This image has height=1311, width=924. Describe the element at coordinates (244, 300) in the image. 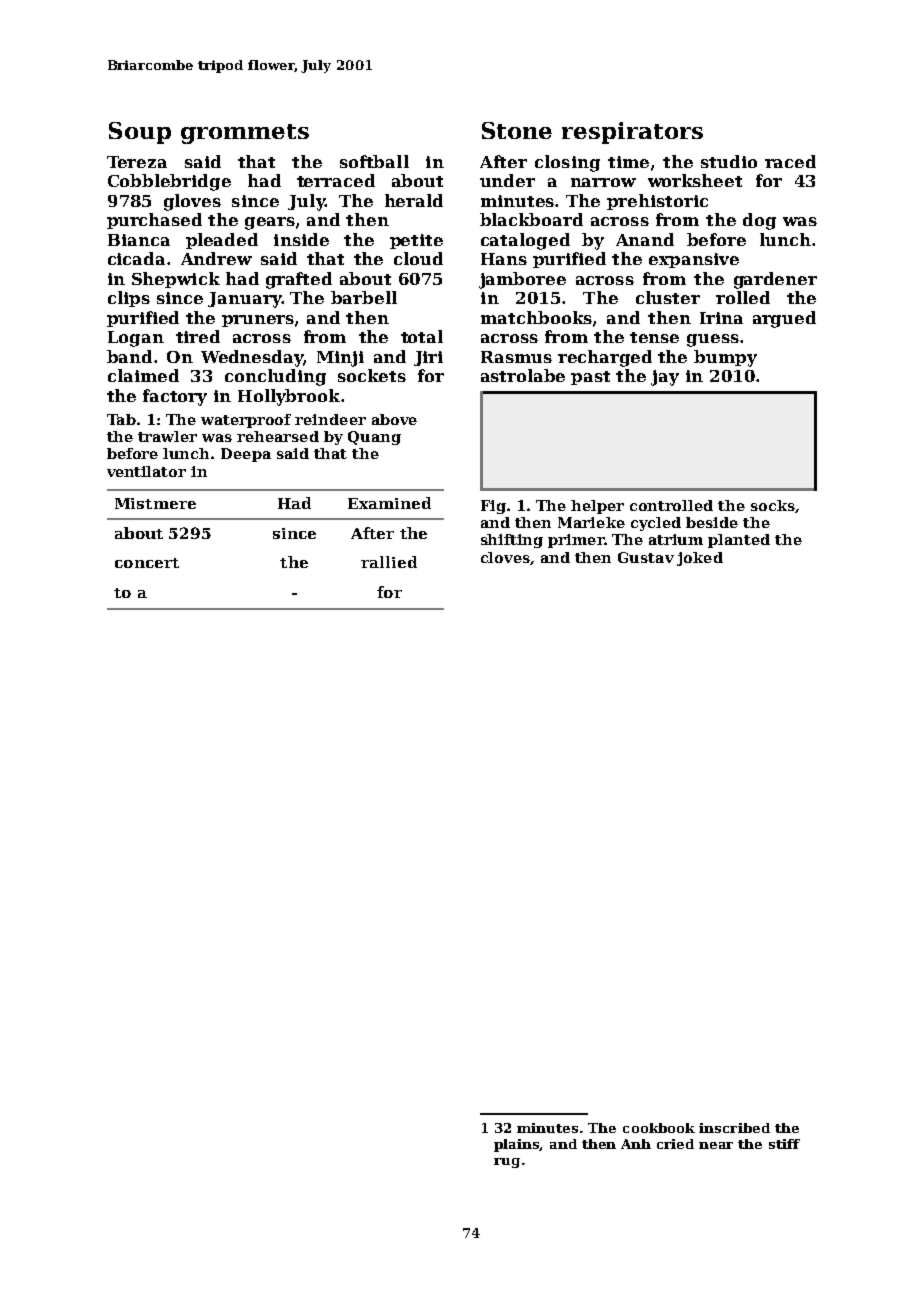

I see `January` at that location.
